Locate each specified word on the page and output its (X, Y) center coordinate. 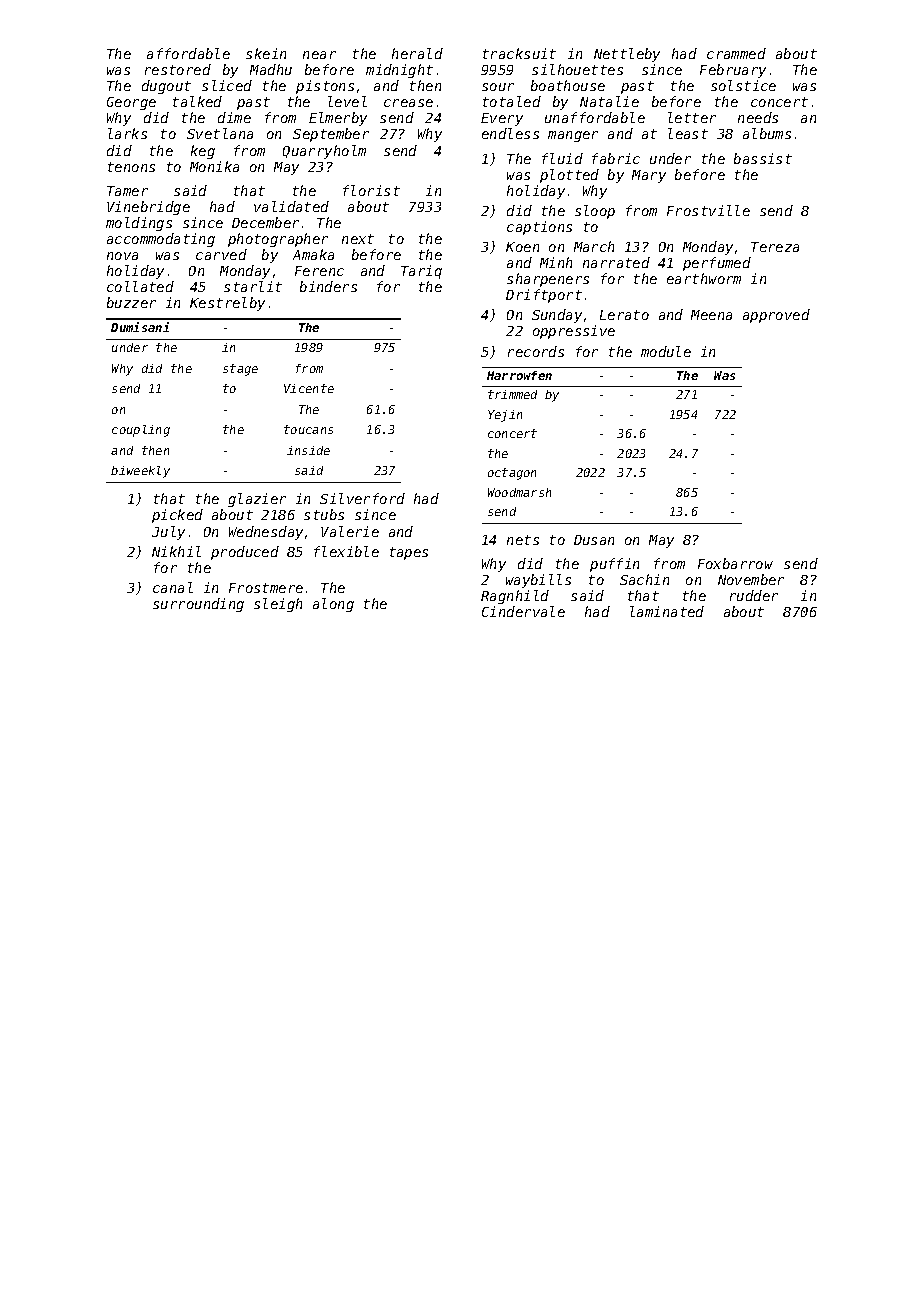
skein (266, 53)
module (666, 351)
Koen (522, 247)
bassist (763, 158)
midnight (399, 71)
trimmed (512, 394)
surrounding (198, 605)
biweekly (140, 472)
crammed (736, 53)
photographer (278, 240)
